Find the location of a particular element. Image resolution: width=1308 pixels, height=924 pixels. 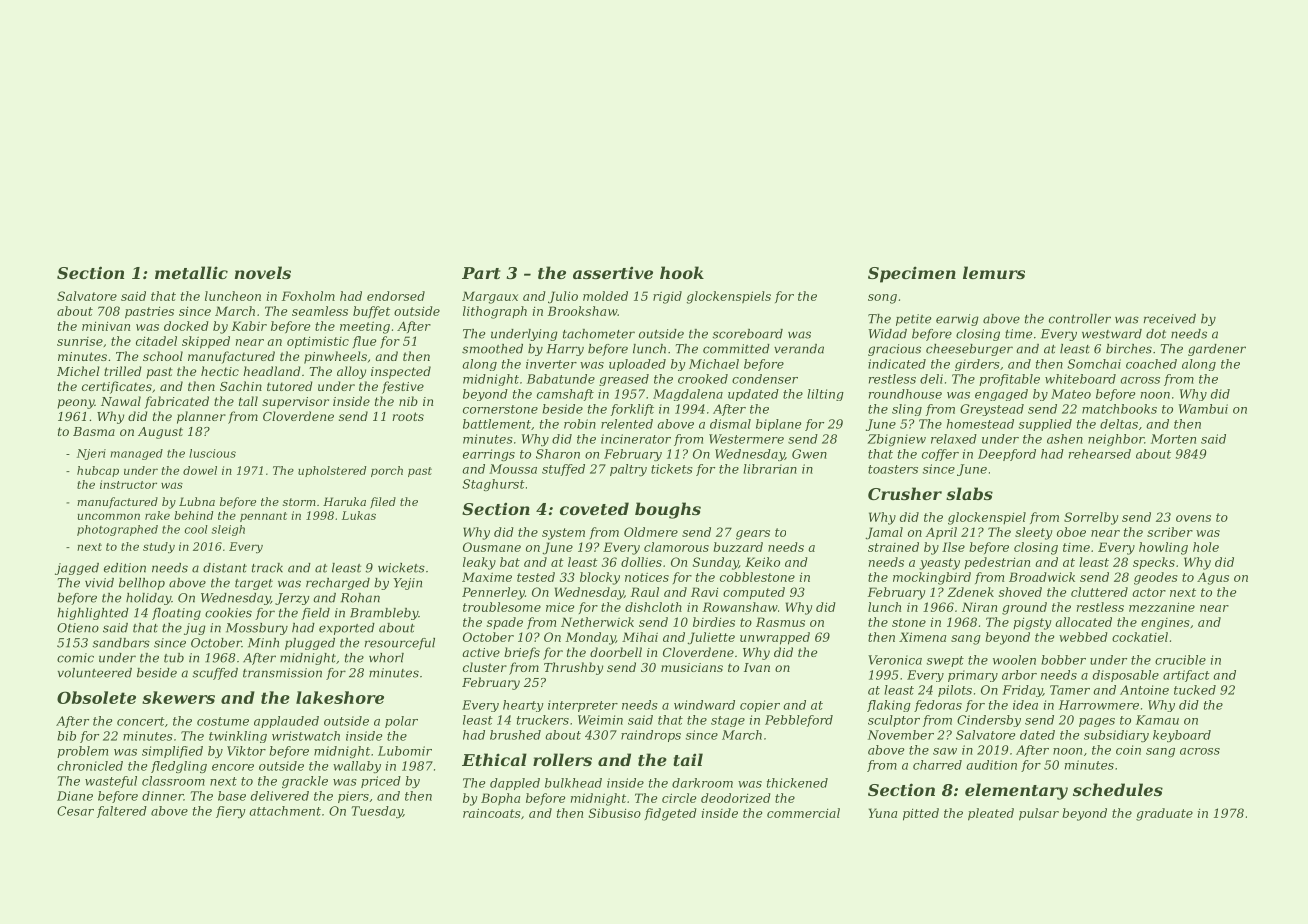

buzzard is located at coordinates (738, 547).
